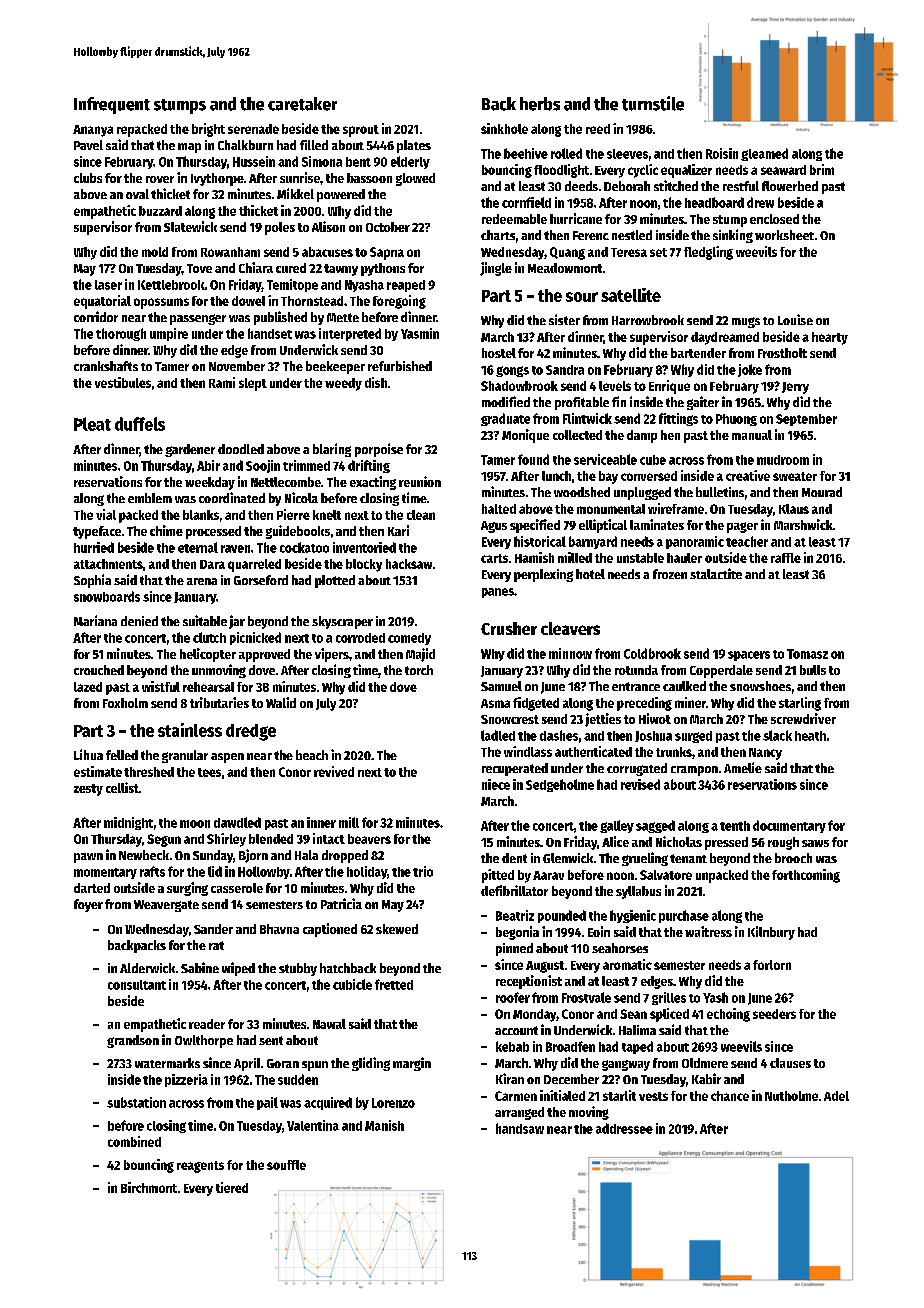 The width and height of the screenshot is (924, 1308). I want to click on exacting, so click(373, 483).
